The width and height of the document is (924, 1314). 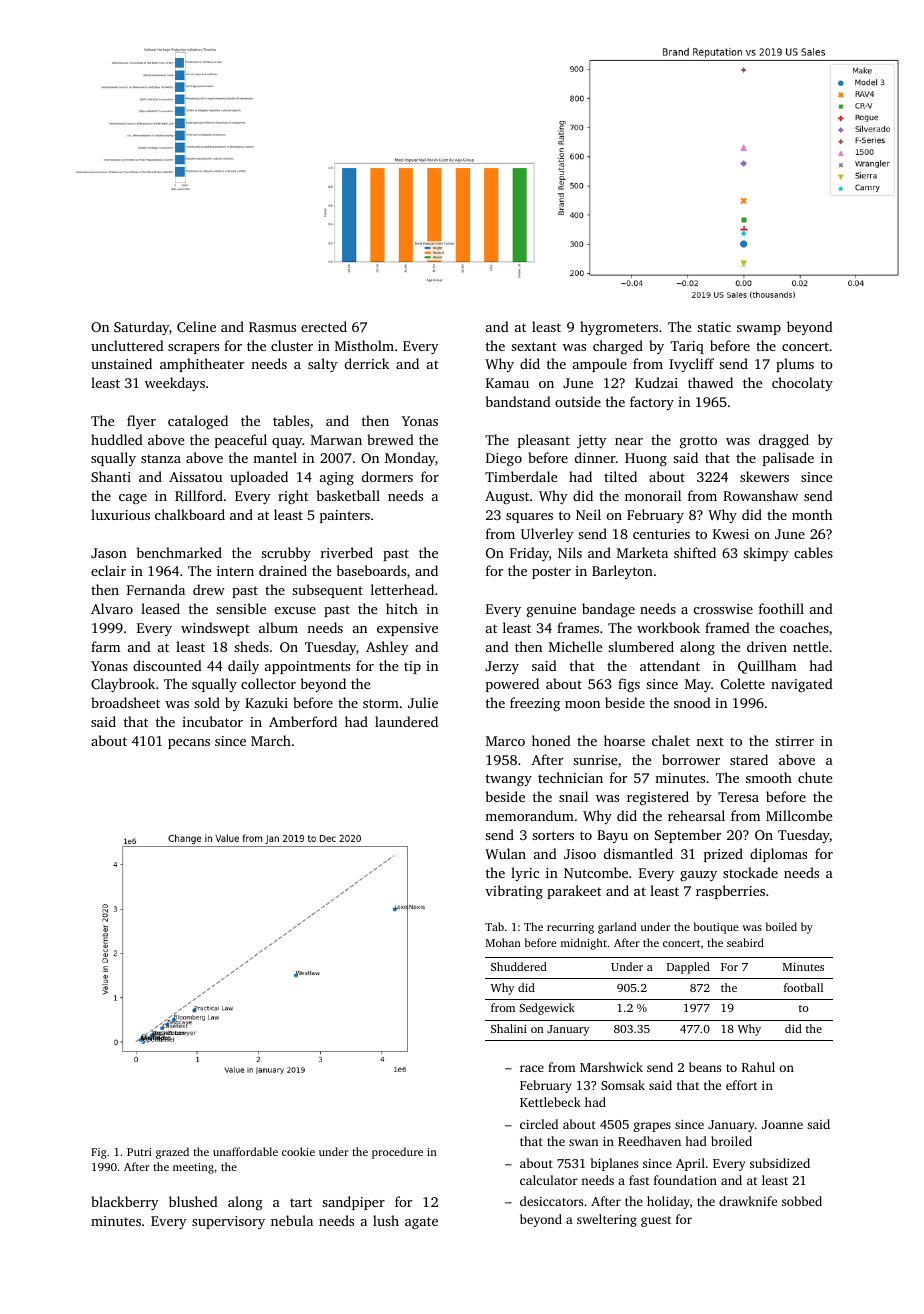 What do you see at coordinates (624, 740) in the document?
I see `hoarse` at bounding box center [624, 740].
